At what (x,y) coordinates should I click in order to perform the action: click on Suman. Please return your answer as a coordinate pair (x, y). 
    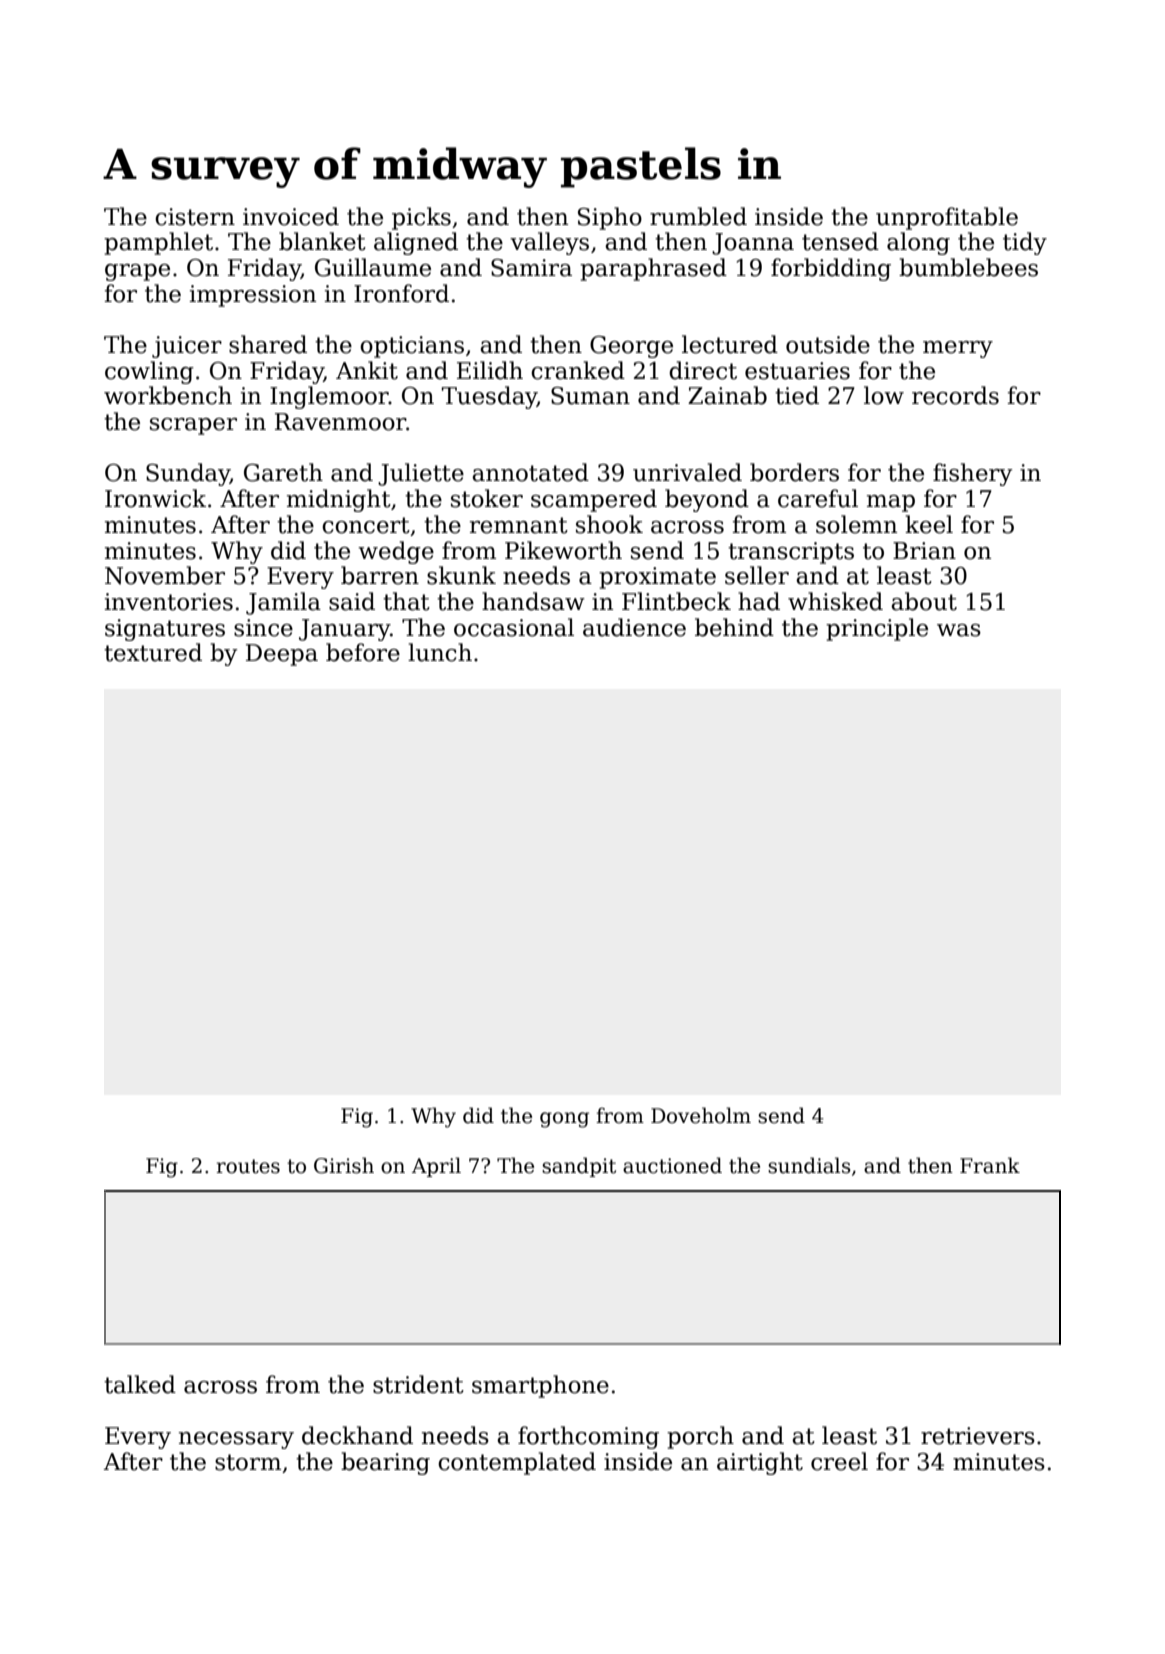
    Looking at the image, I should click on (590, 396).
